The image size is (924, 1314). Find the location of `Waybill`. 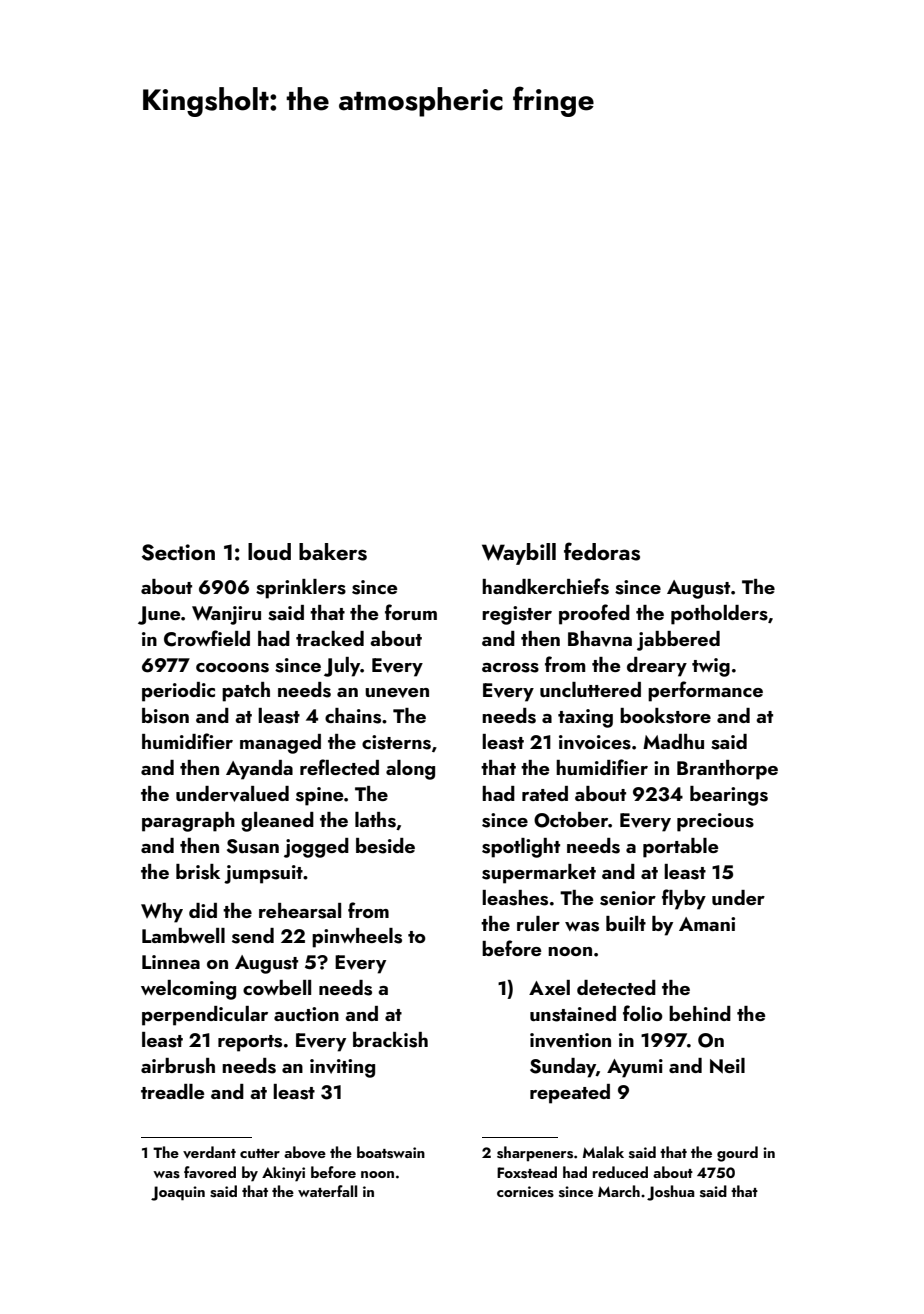

Waybill is located at coordinates (519, 554).
